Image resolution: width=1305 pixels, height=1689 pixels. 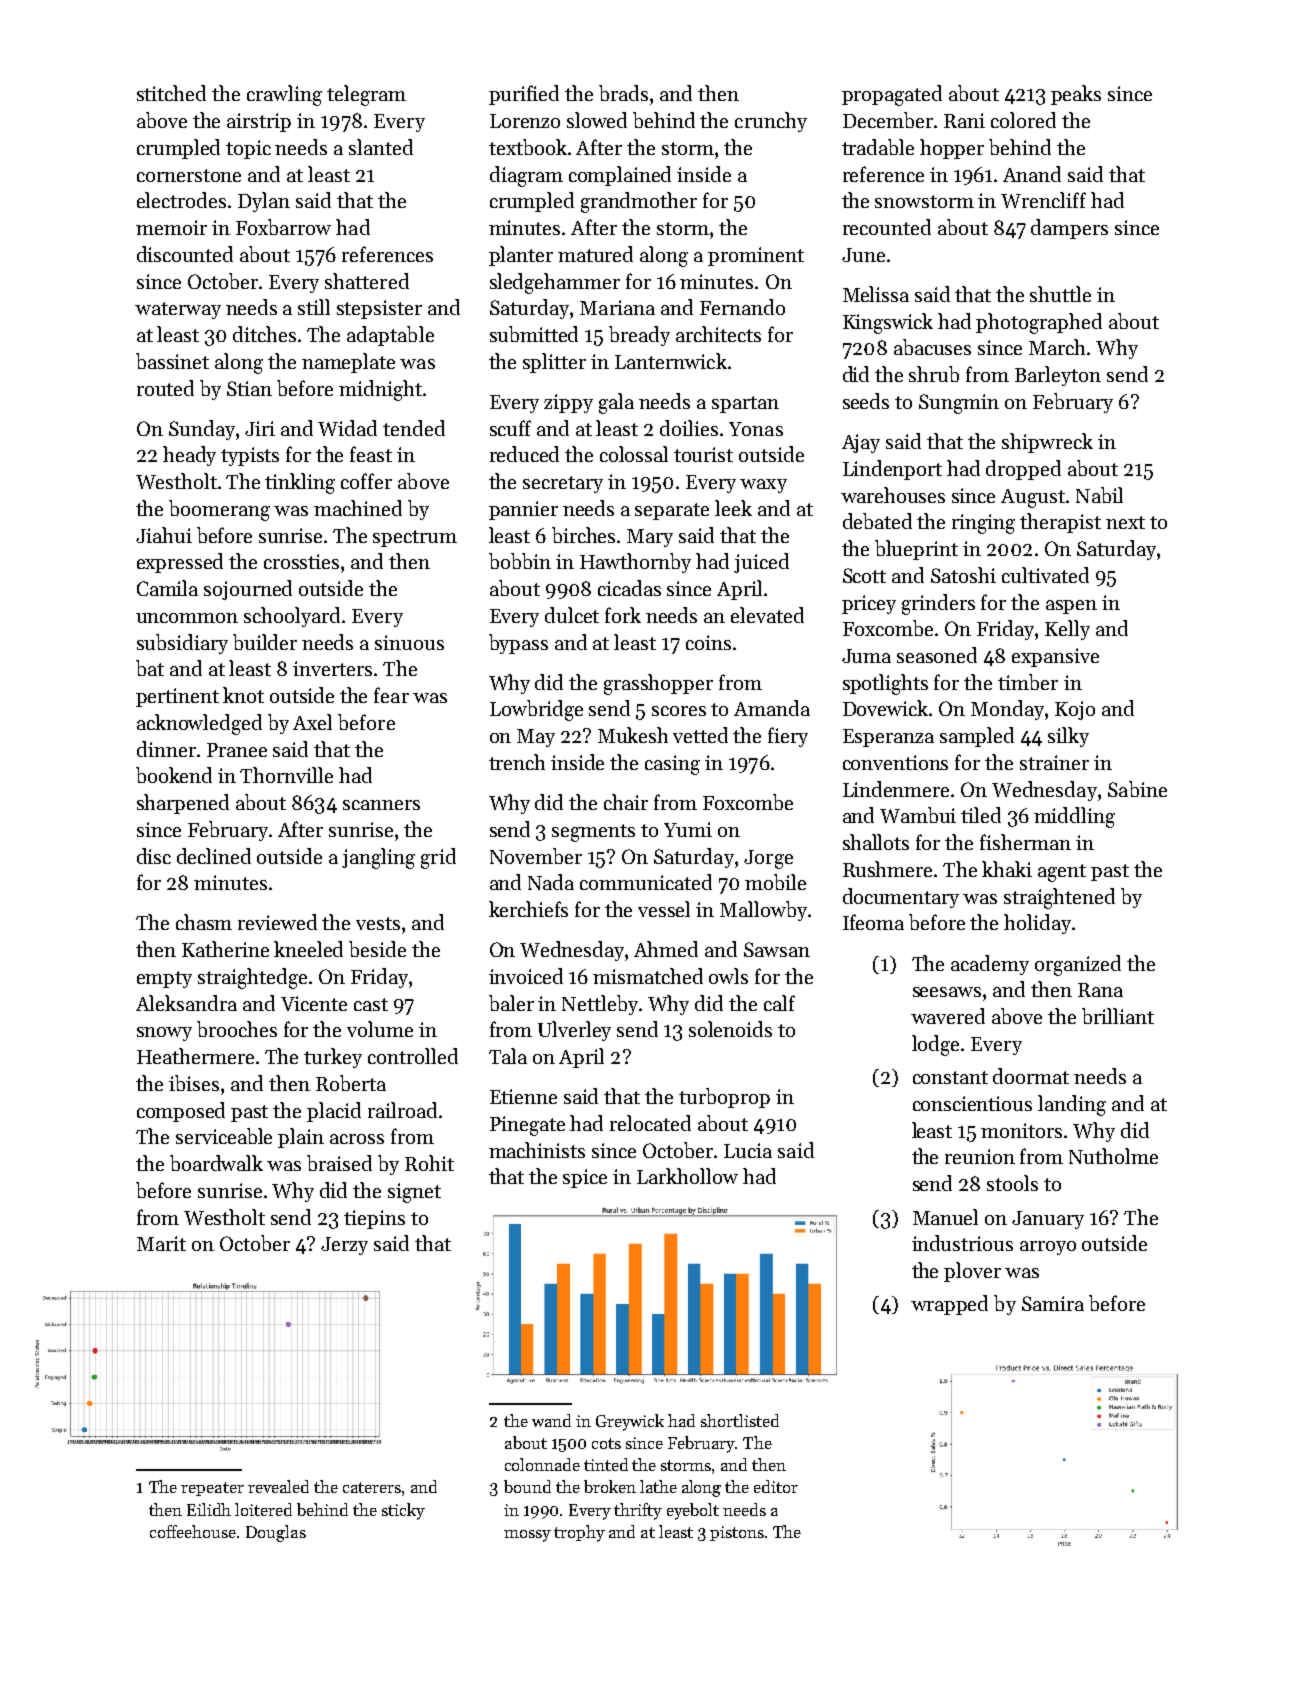 I want to click on pistons, so click(x=737, y=1533).
